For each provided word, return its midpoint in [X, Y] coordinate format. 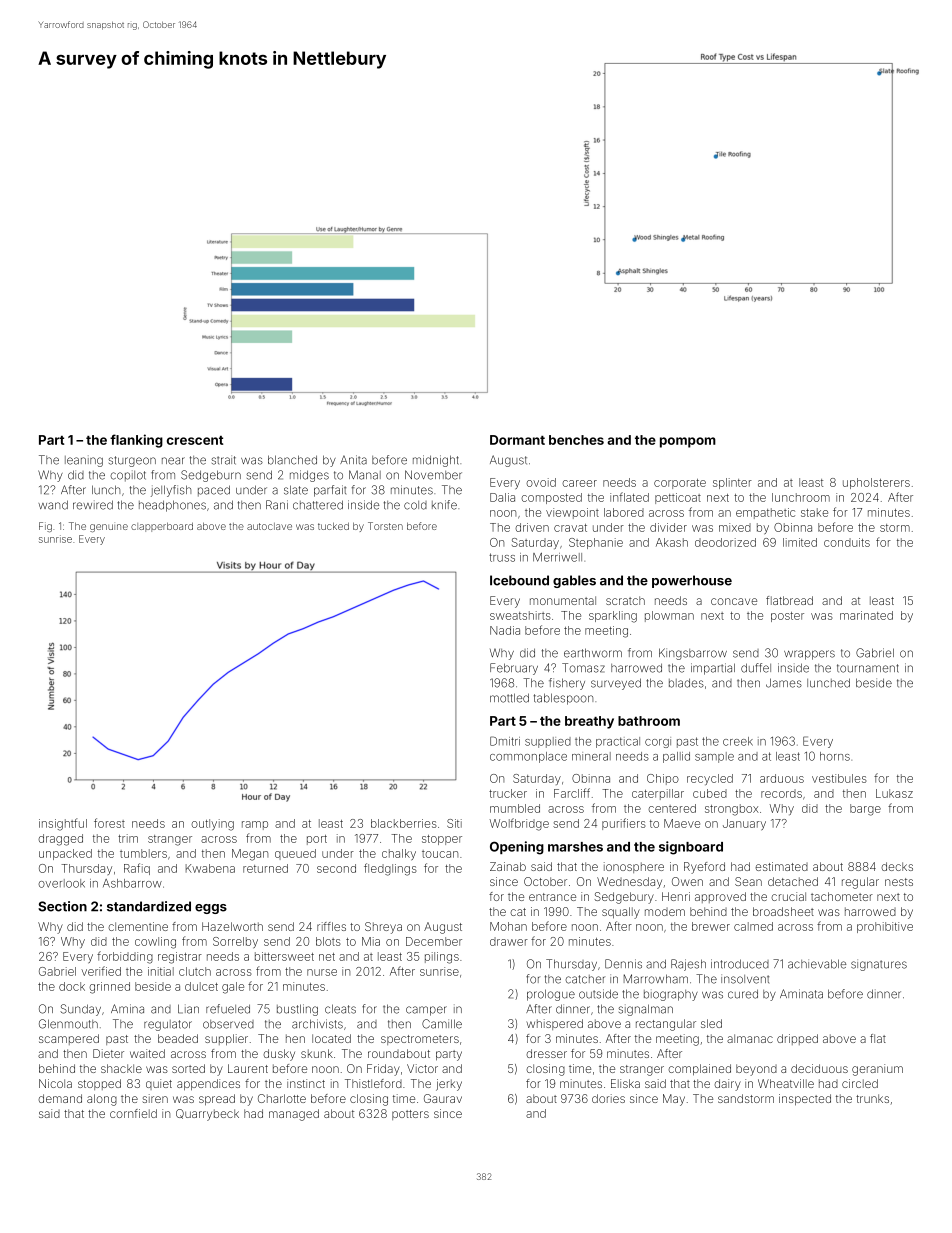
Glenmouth [68, 1024]
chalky [399, 854]
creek [738, 741]
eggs [211, 909]
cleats [340, 1009]
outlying [212, 825]
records [781, 793]
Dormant [517, 440]
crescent [195, 440]
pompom [688, 442]
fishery [567, 684]
